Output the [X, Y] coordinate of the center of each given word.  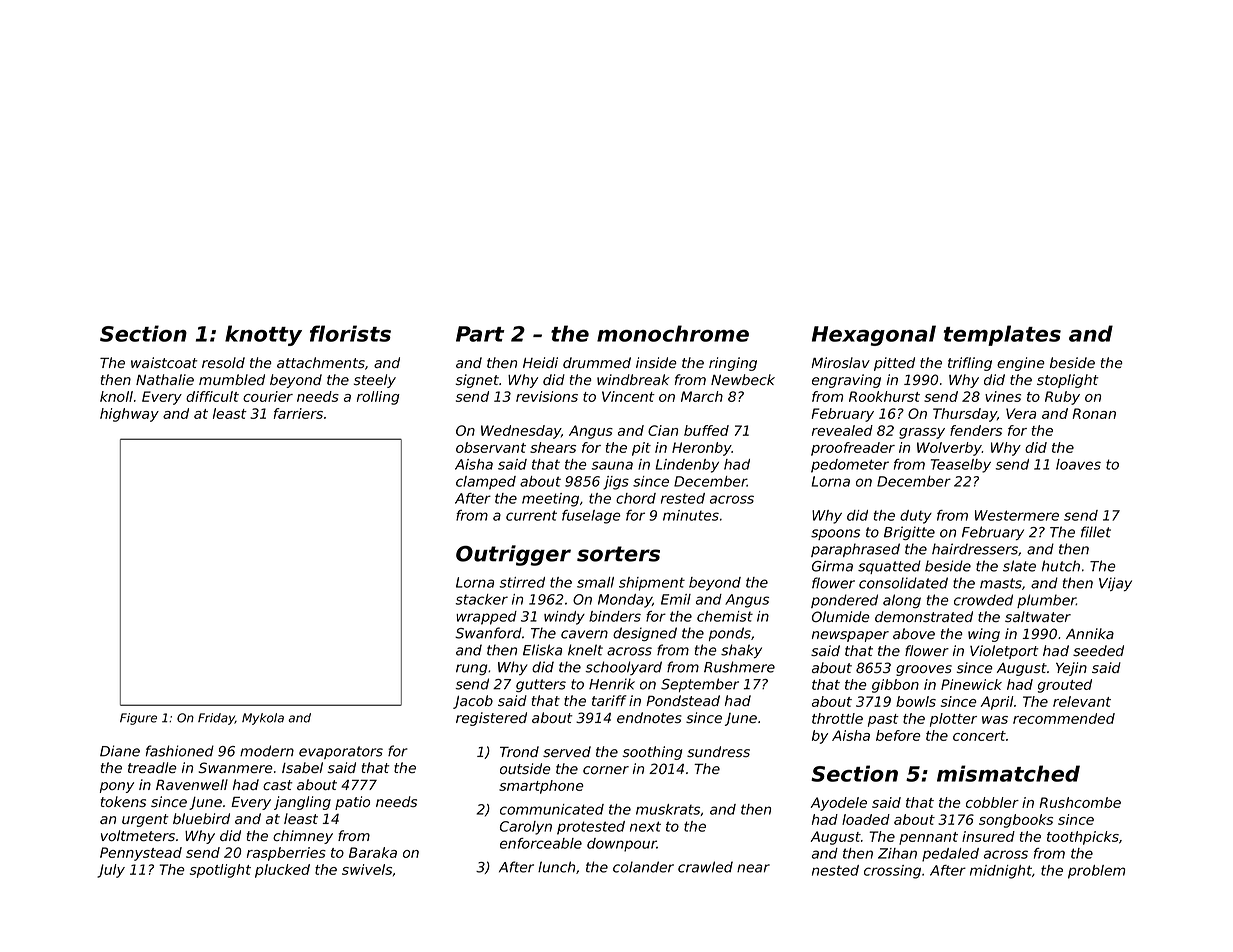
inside [656, 362]
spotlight [220, 871]
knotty [263, 335]
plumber [1046, 601]
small [595, 582]
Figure [138, 719]
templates [1002, 335]
